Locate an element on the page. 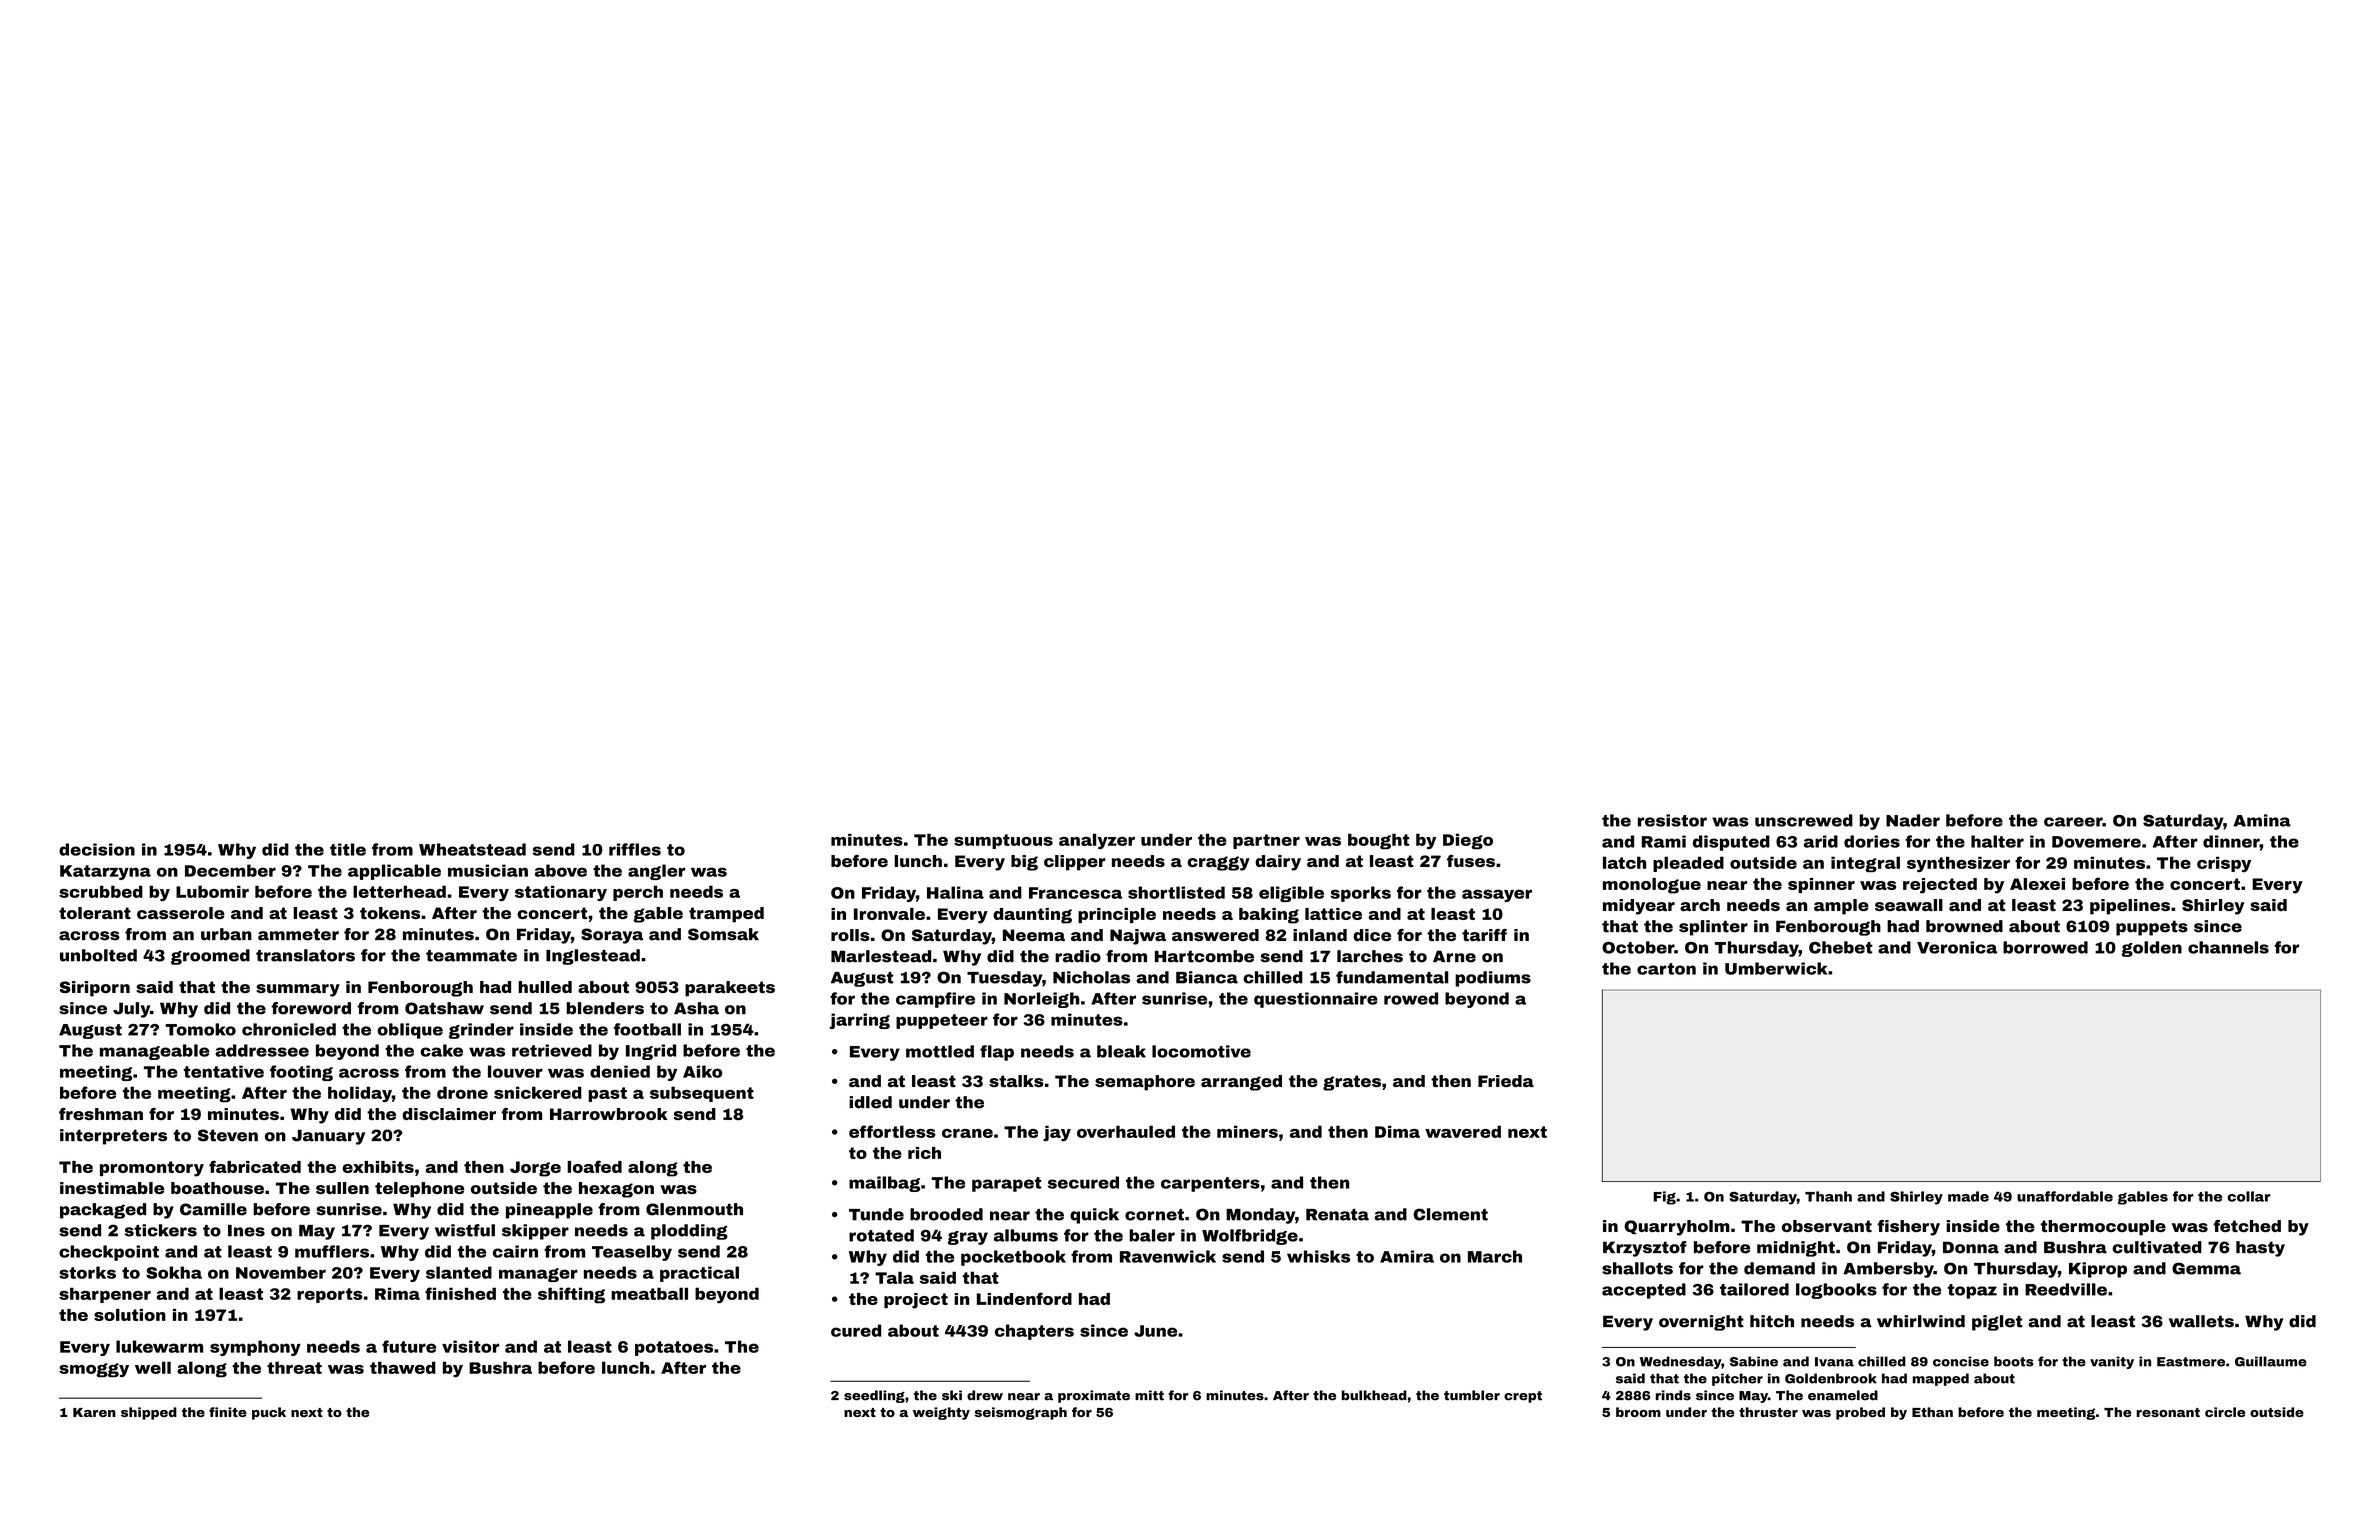 The image size is (2380, 1540). collar is located at coordinates (2249, 1196).
